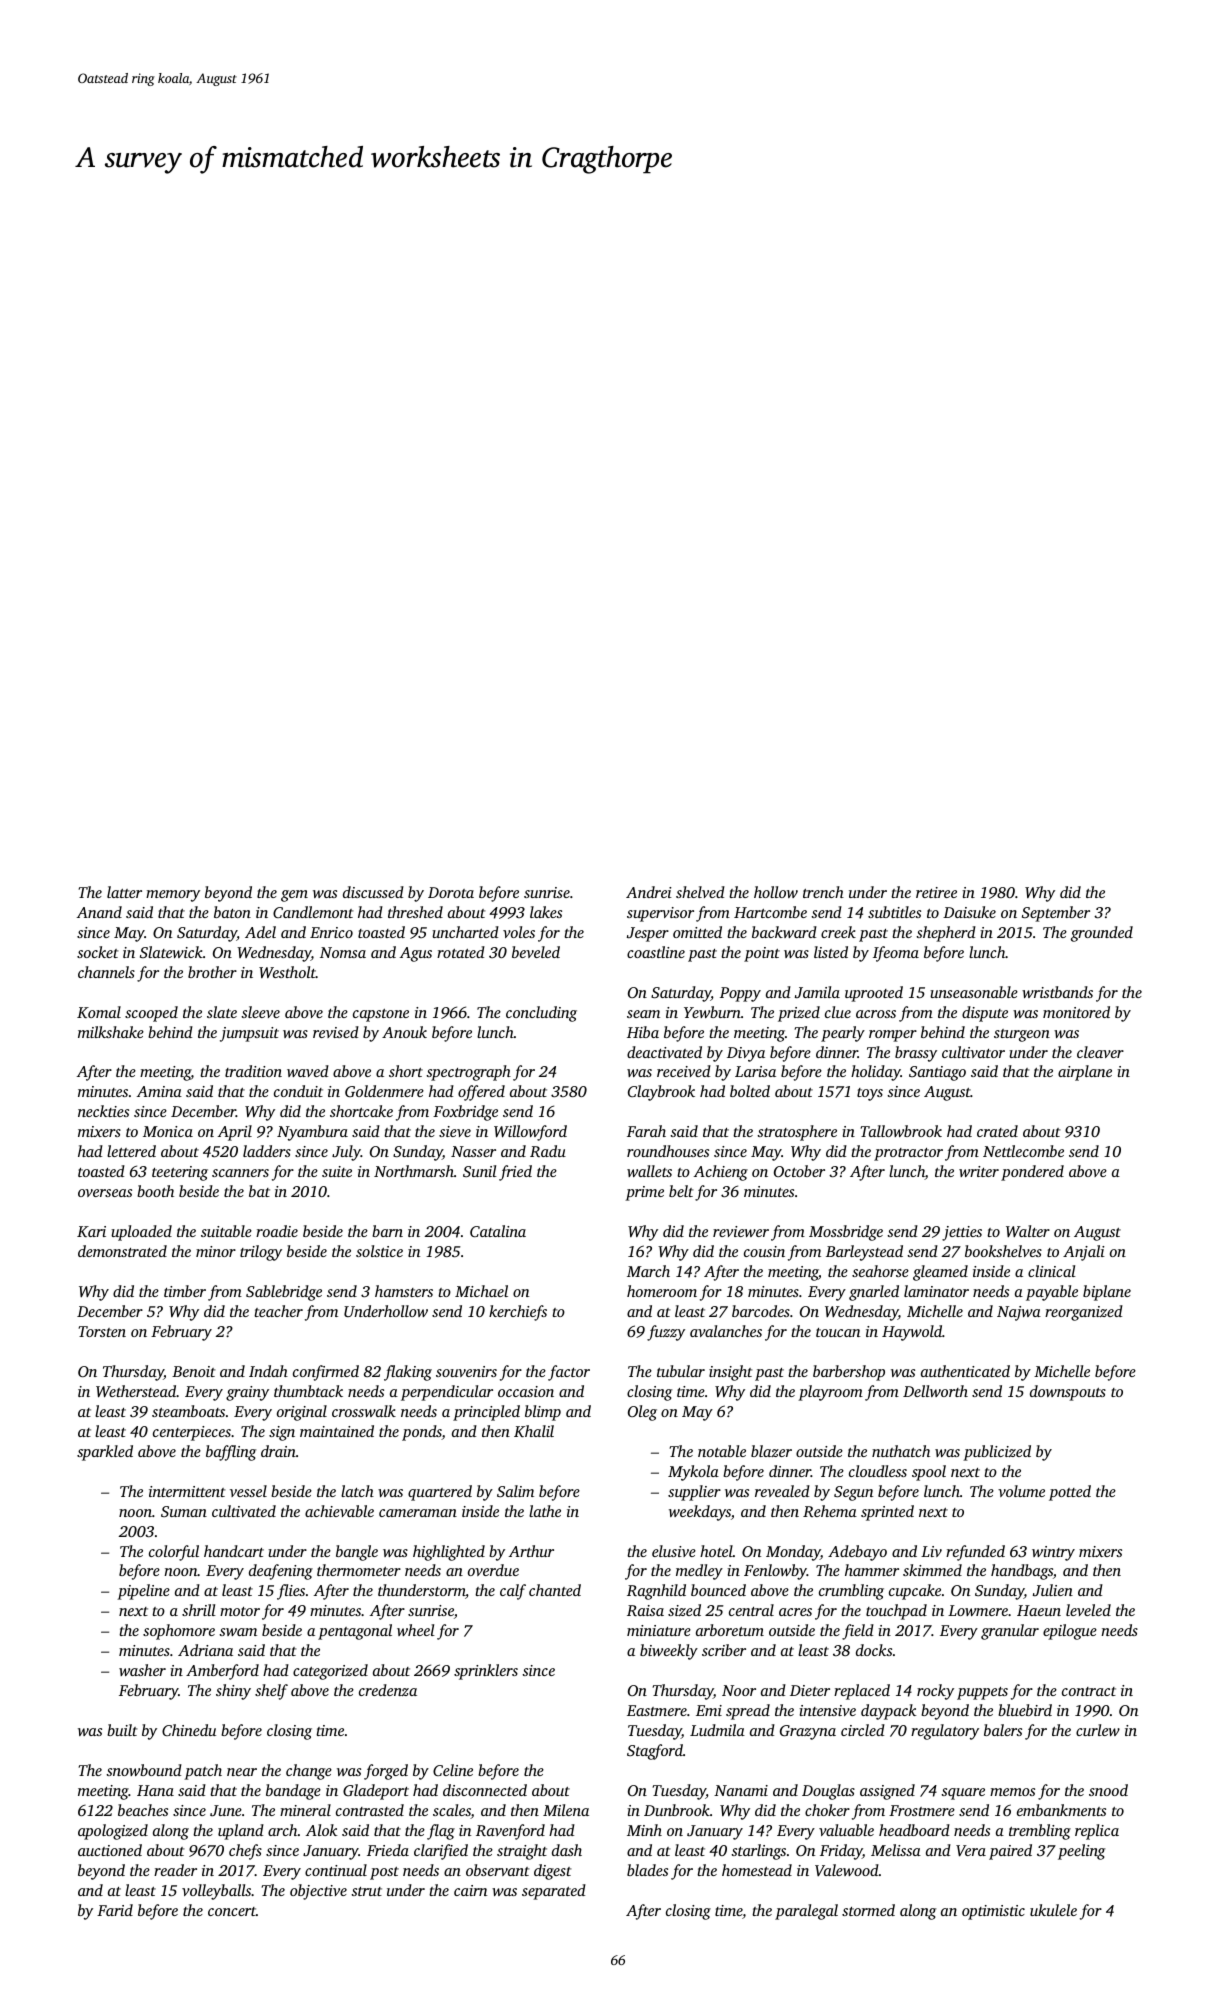 The image size is (1221, 2012). I want to click on memory, so click(173, 896).
